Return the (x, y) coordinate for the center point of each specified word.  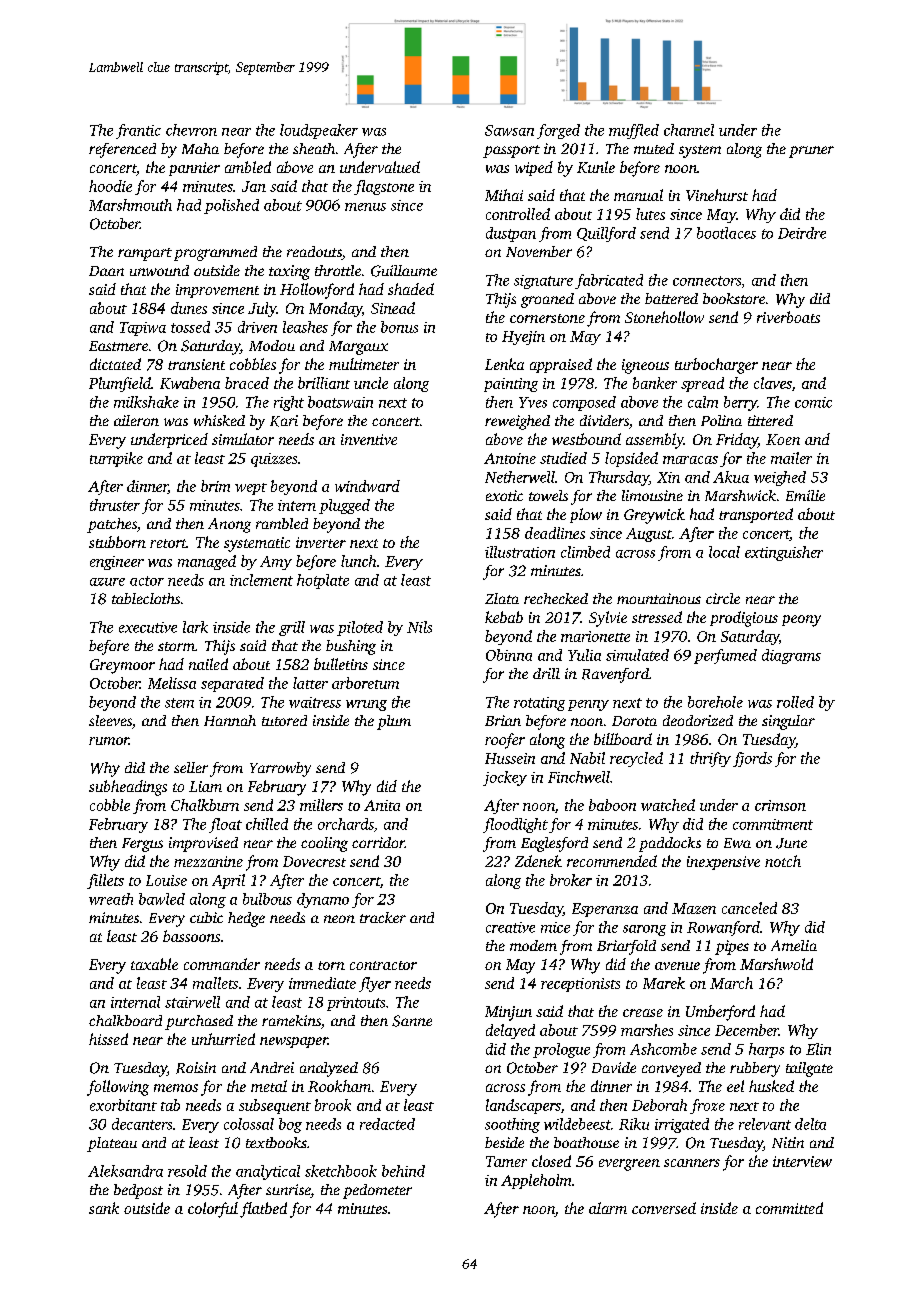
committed (789, 1208)
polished (231, 206)
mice (555, 927)
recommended (612, 861)
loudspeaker (319, 131)
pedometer (377, 1191)
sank (104, 1208)
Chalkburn (205, 805)
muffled (634, 131)
